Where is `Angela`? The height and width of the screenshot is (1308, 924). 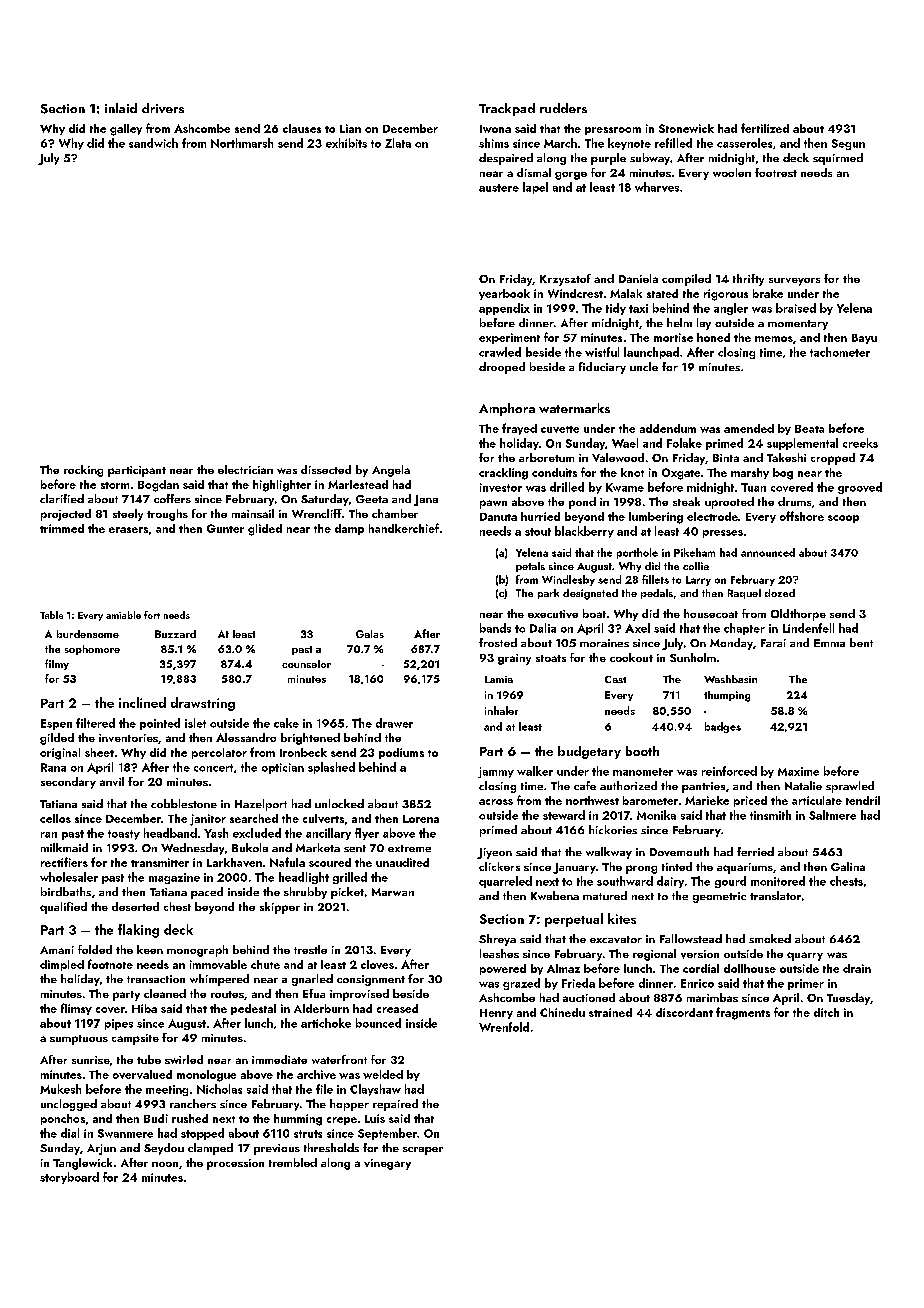 Angela is located at coordinates (391, 471).
